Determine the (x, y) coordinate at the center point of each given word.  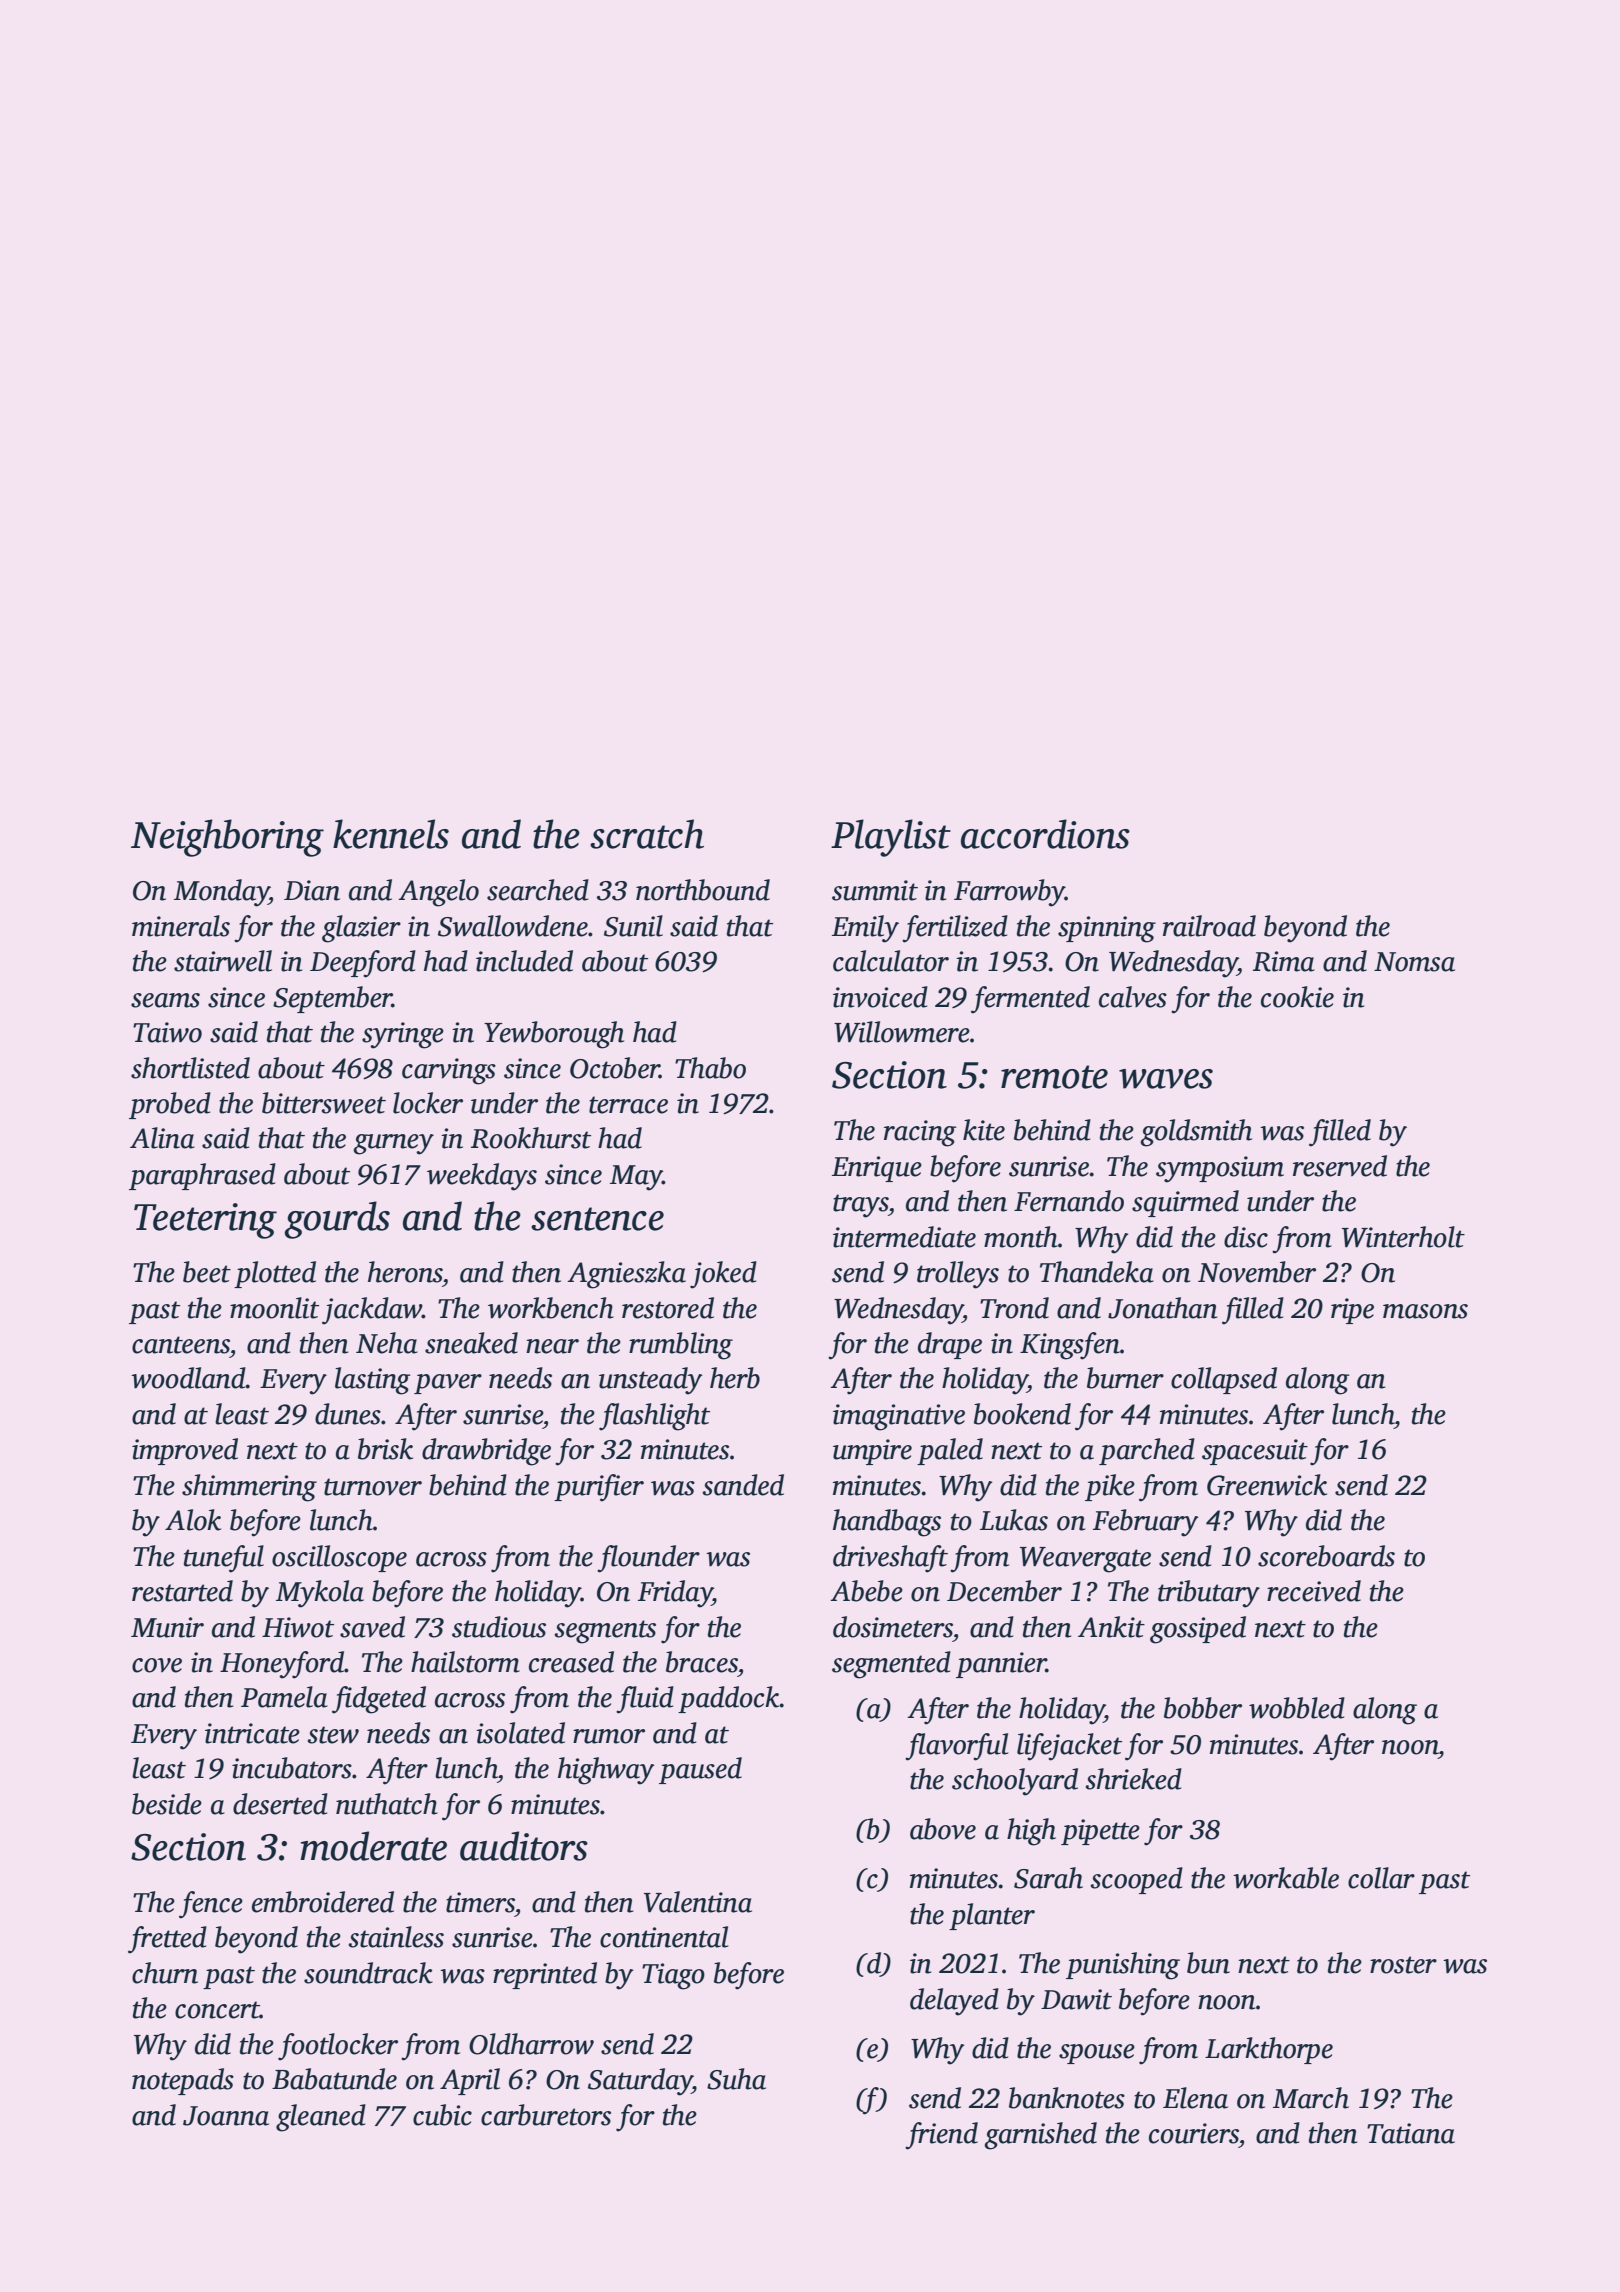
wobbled (1297, 1708)
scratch (647, 834)
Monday (221, 893)
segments (605, 1632)
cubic (442, 2115)
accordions (1045, 834)
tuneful (224, 1559)
